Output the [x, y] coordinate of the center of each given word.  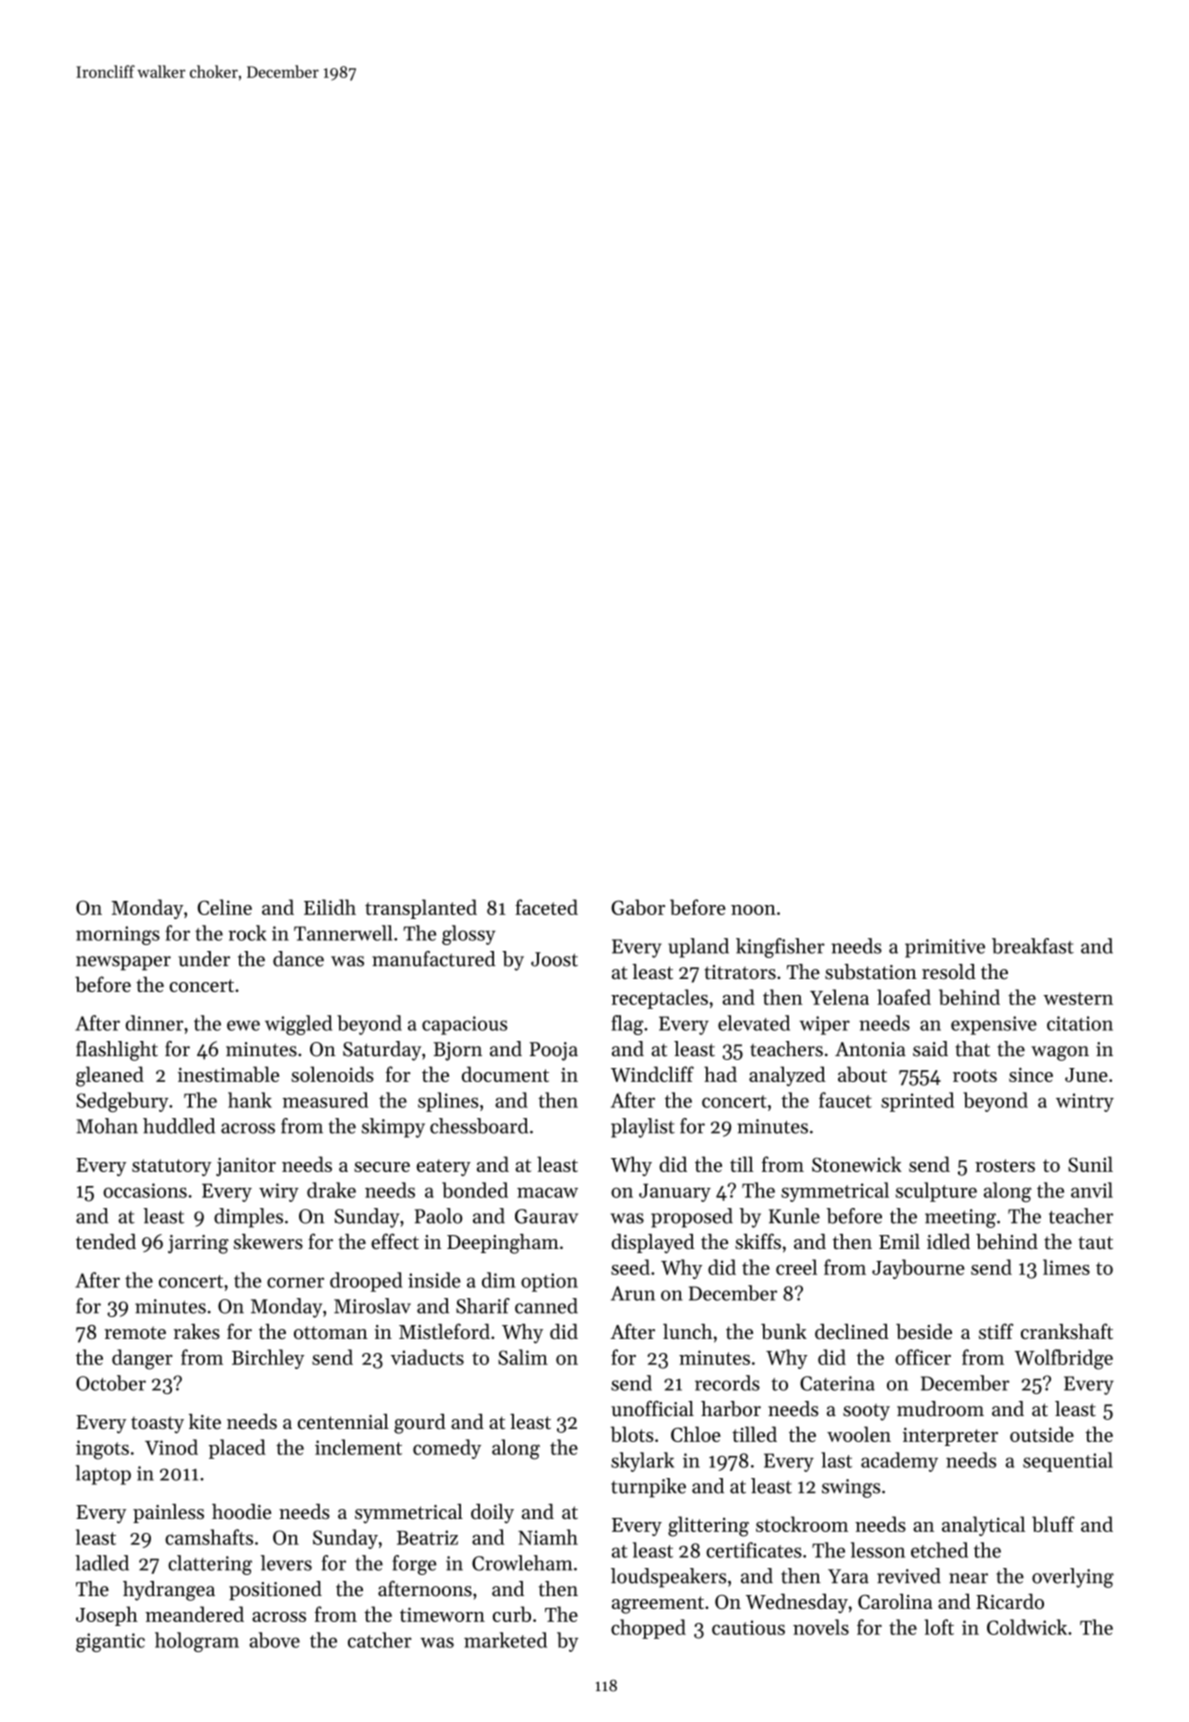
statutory [172, 1167]
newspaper [123, 963]
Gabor [638, 907]
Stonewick [857, 1164]
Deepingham [503, 1244]
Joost [554, 959]
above [274, 1640]
